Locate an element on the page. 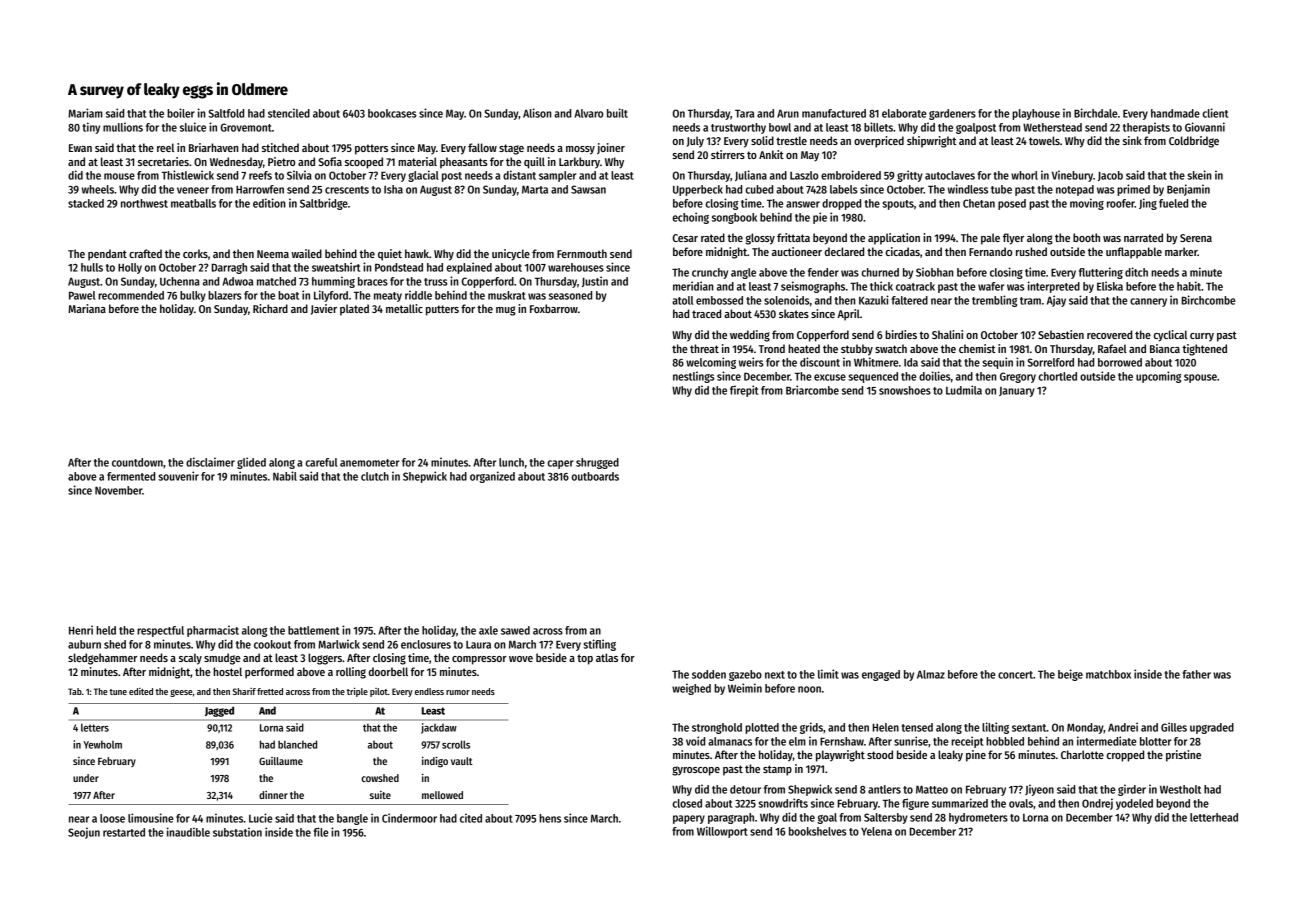  application is located at coordinates (894, 239).
